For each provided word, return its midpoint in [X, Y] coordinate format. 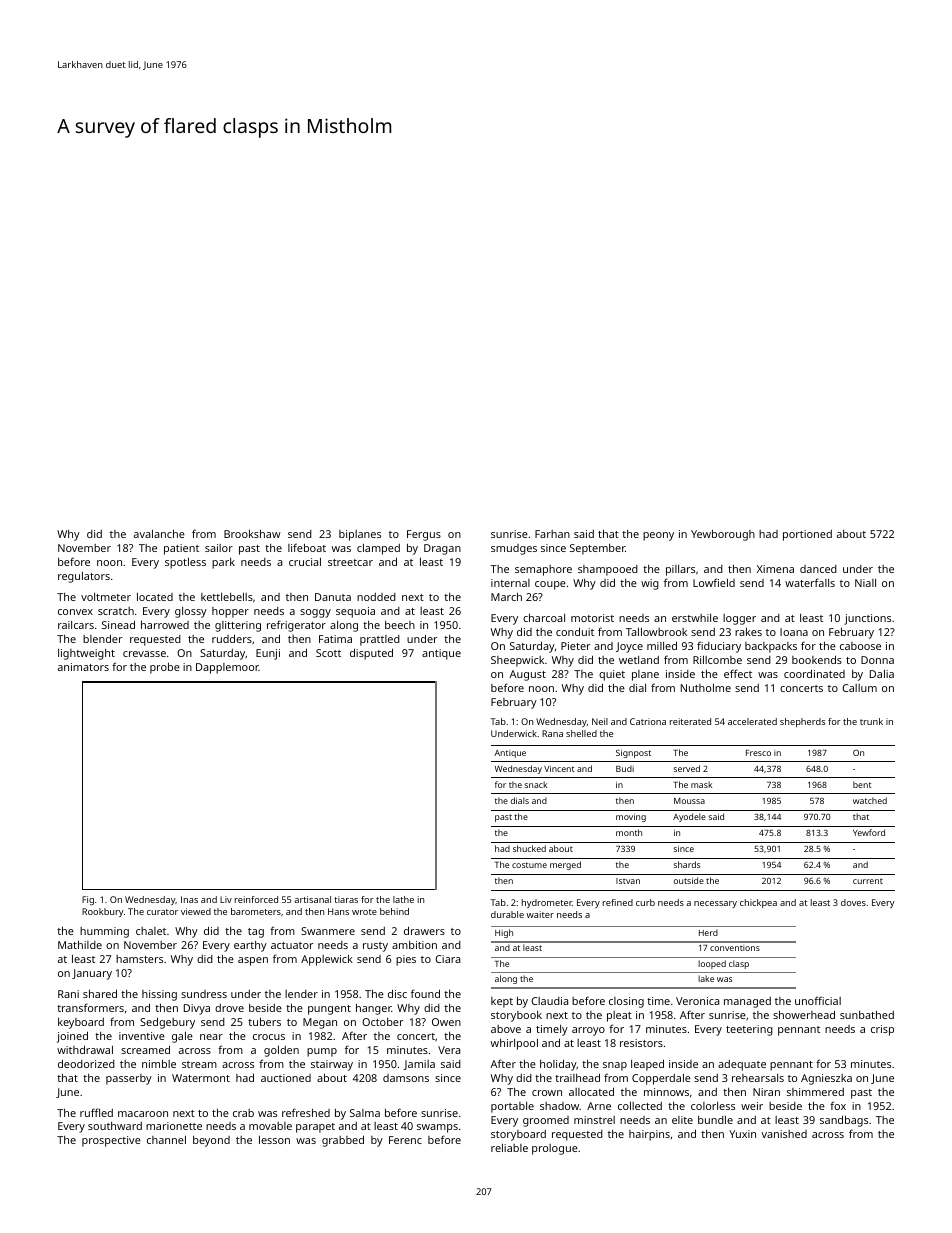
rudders [232, 638]
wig [650, 584]
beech [400, 625]
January [92, 974]
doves [853, 902]
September [597, 549]
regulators [84, 577]
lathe [403, 899]
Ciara [447, 959]
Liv [226, 899]
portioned [807, 535]
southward [115, 1126]
